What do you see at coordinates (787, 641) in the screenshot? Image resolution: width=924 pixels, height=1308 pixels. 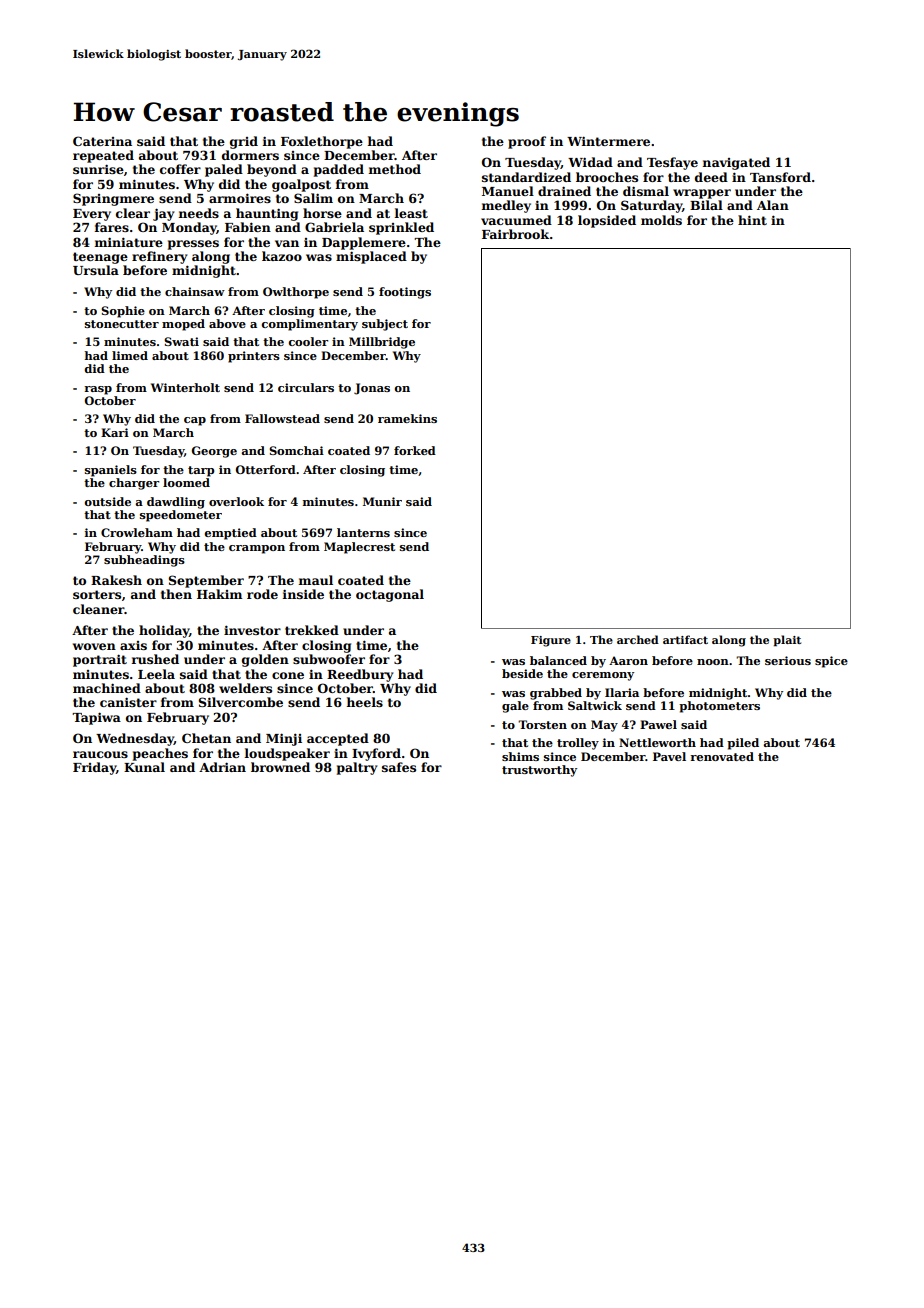 I see `plait` at bounding box center [787, 641].
